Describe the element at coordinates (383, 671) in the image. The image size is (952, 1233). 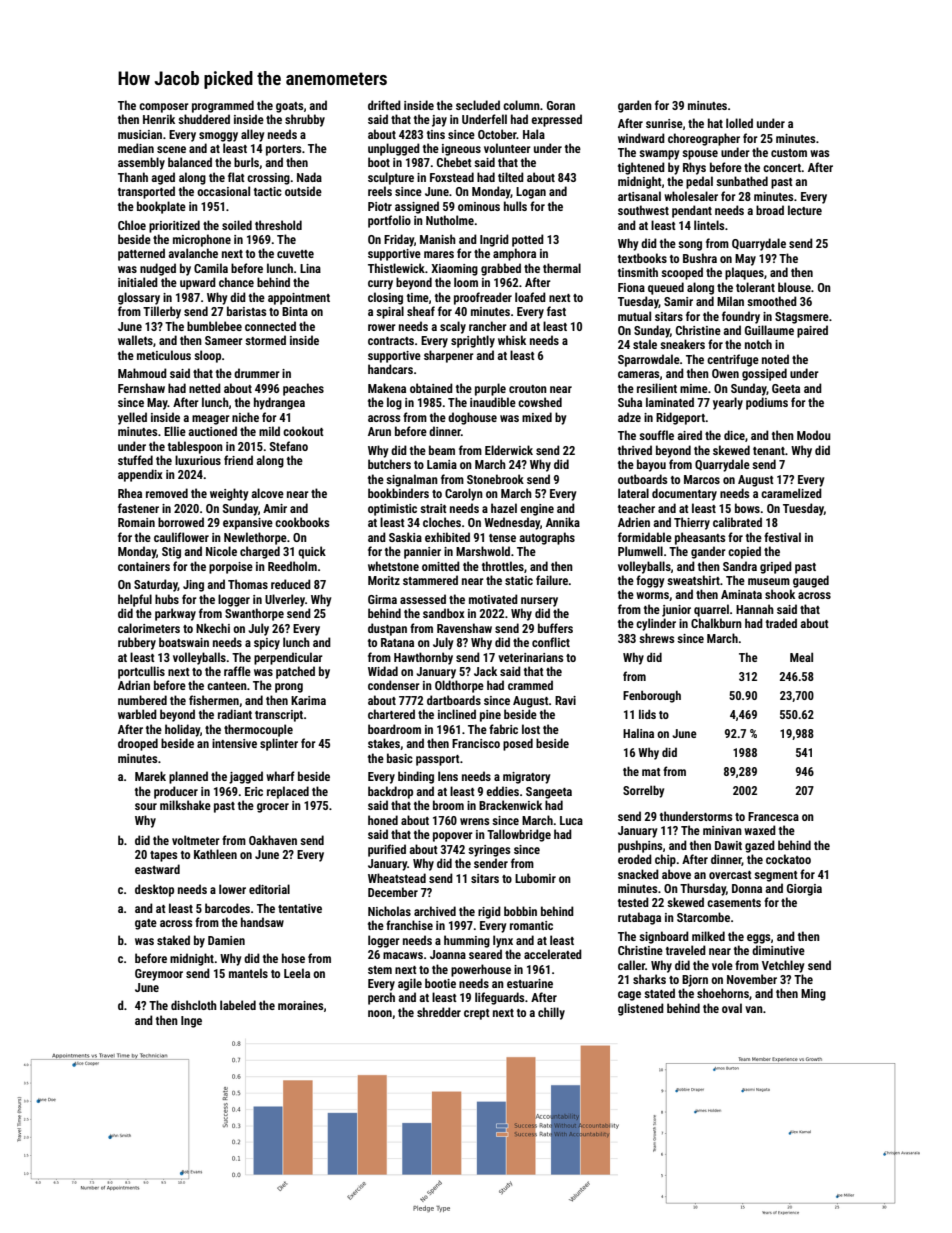
I see `Widad` at that location.
